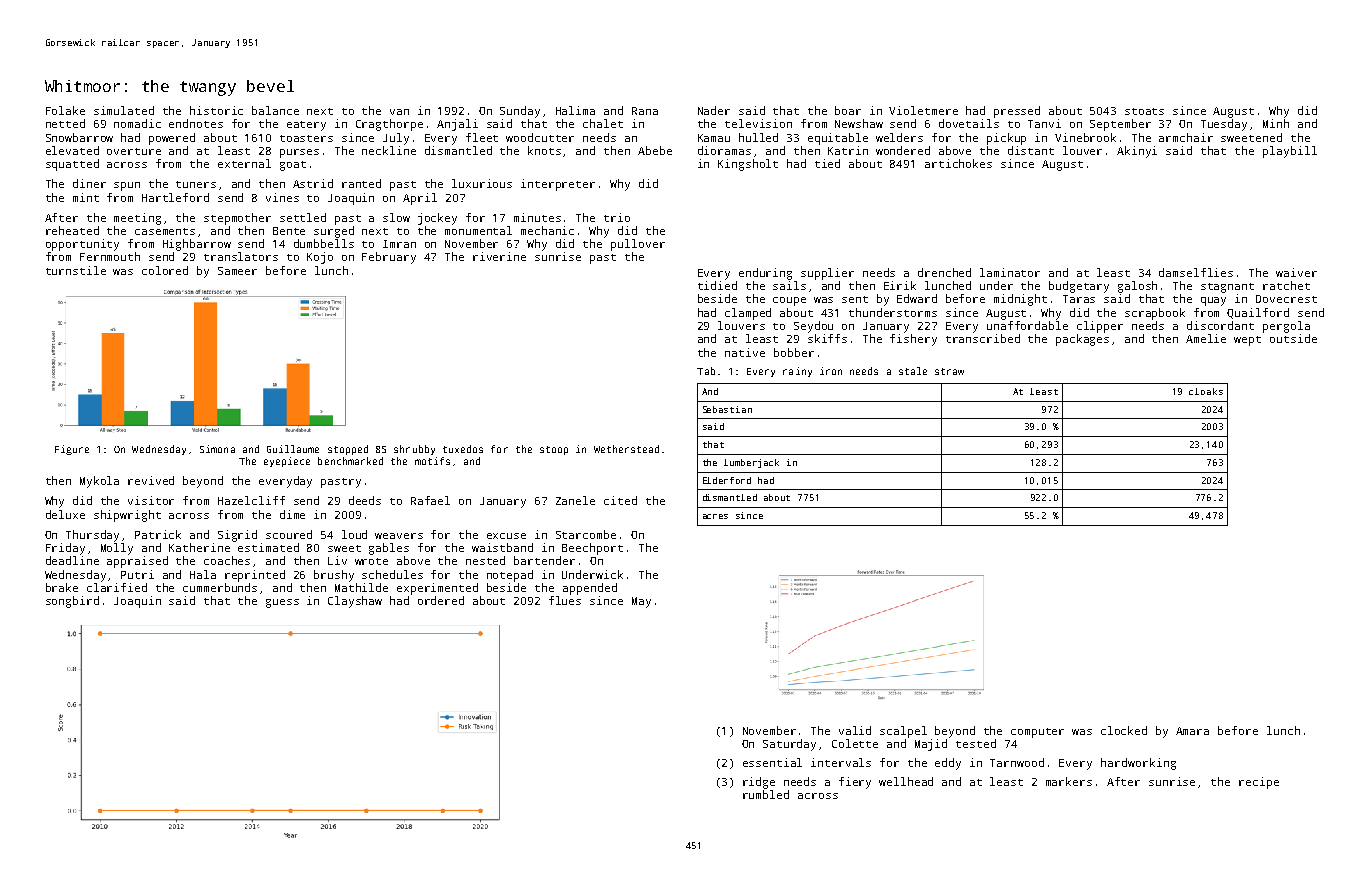 Image resolution: width=1372 pixels, height=887 pixels. I want to click on rumbled, so click(766, 794).
